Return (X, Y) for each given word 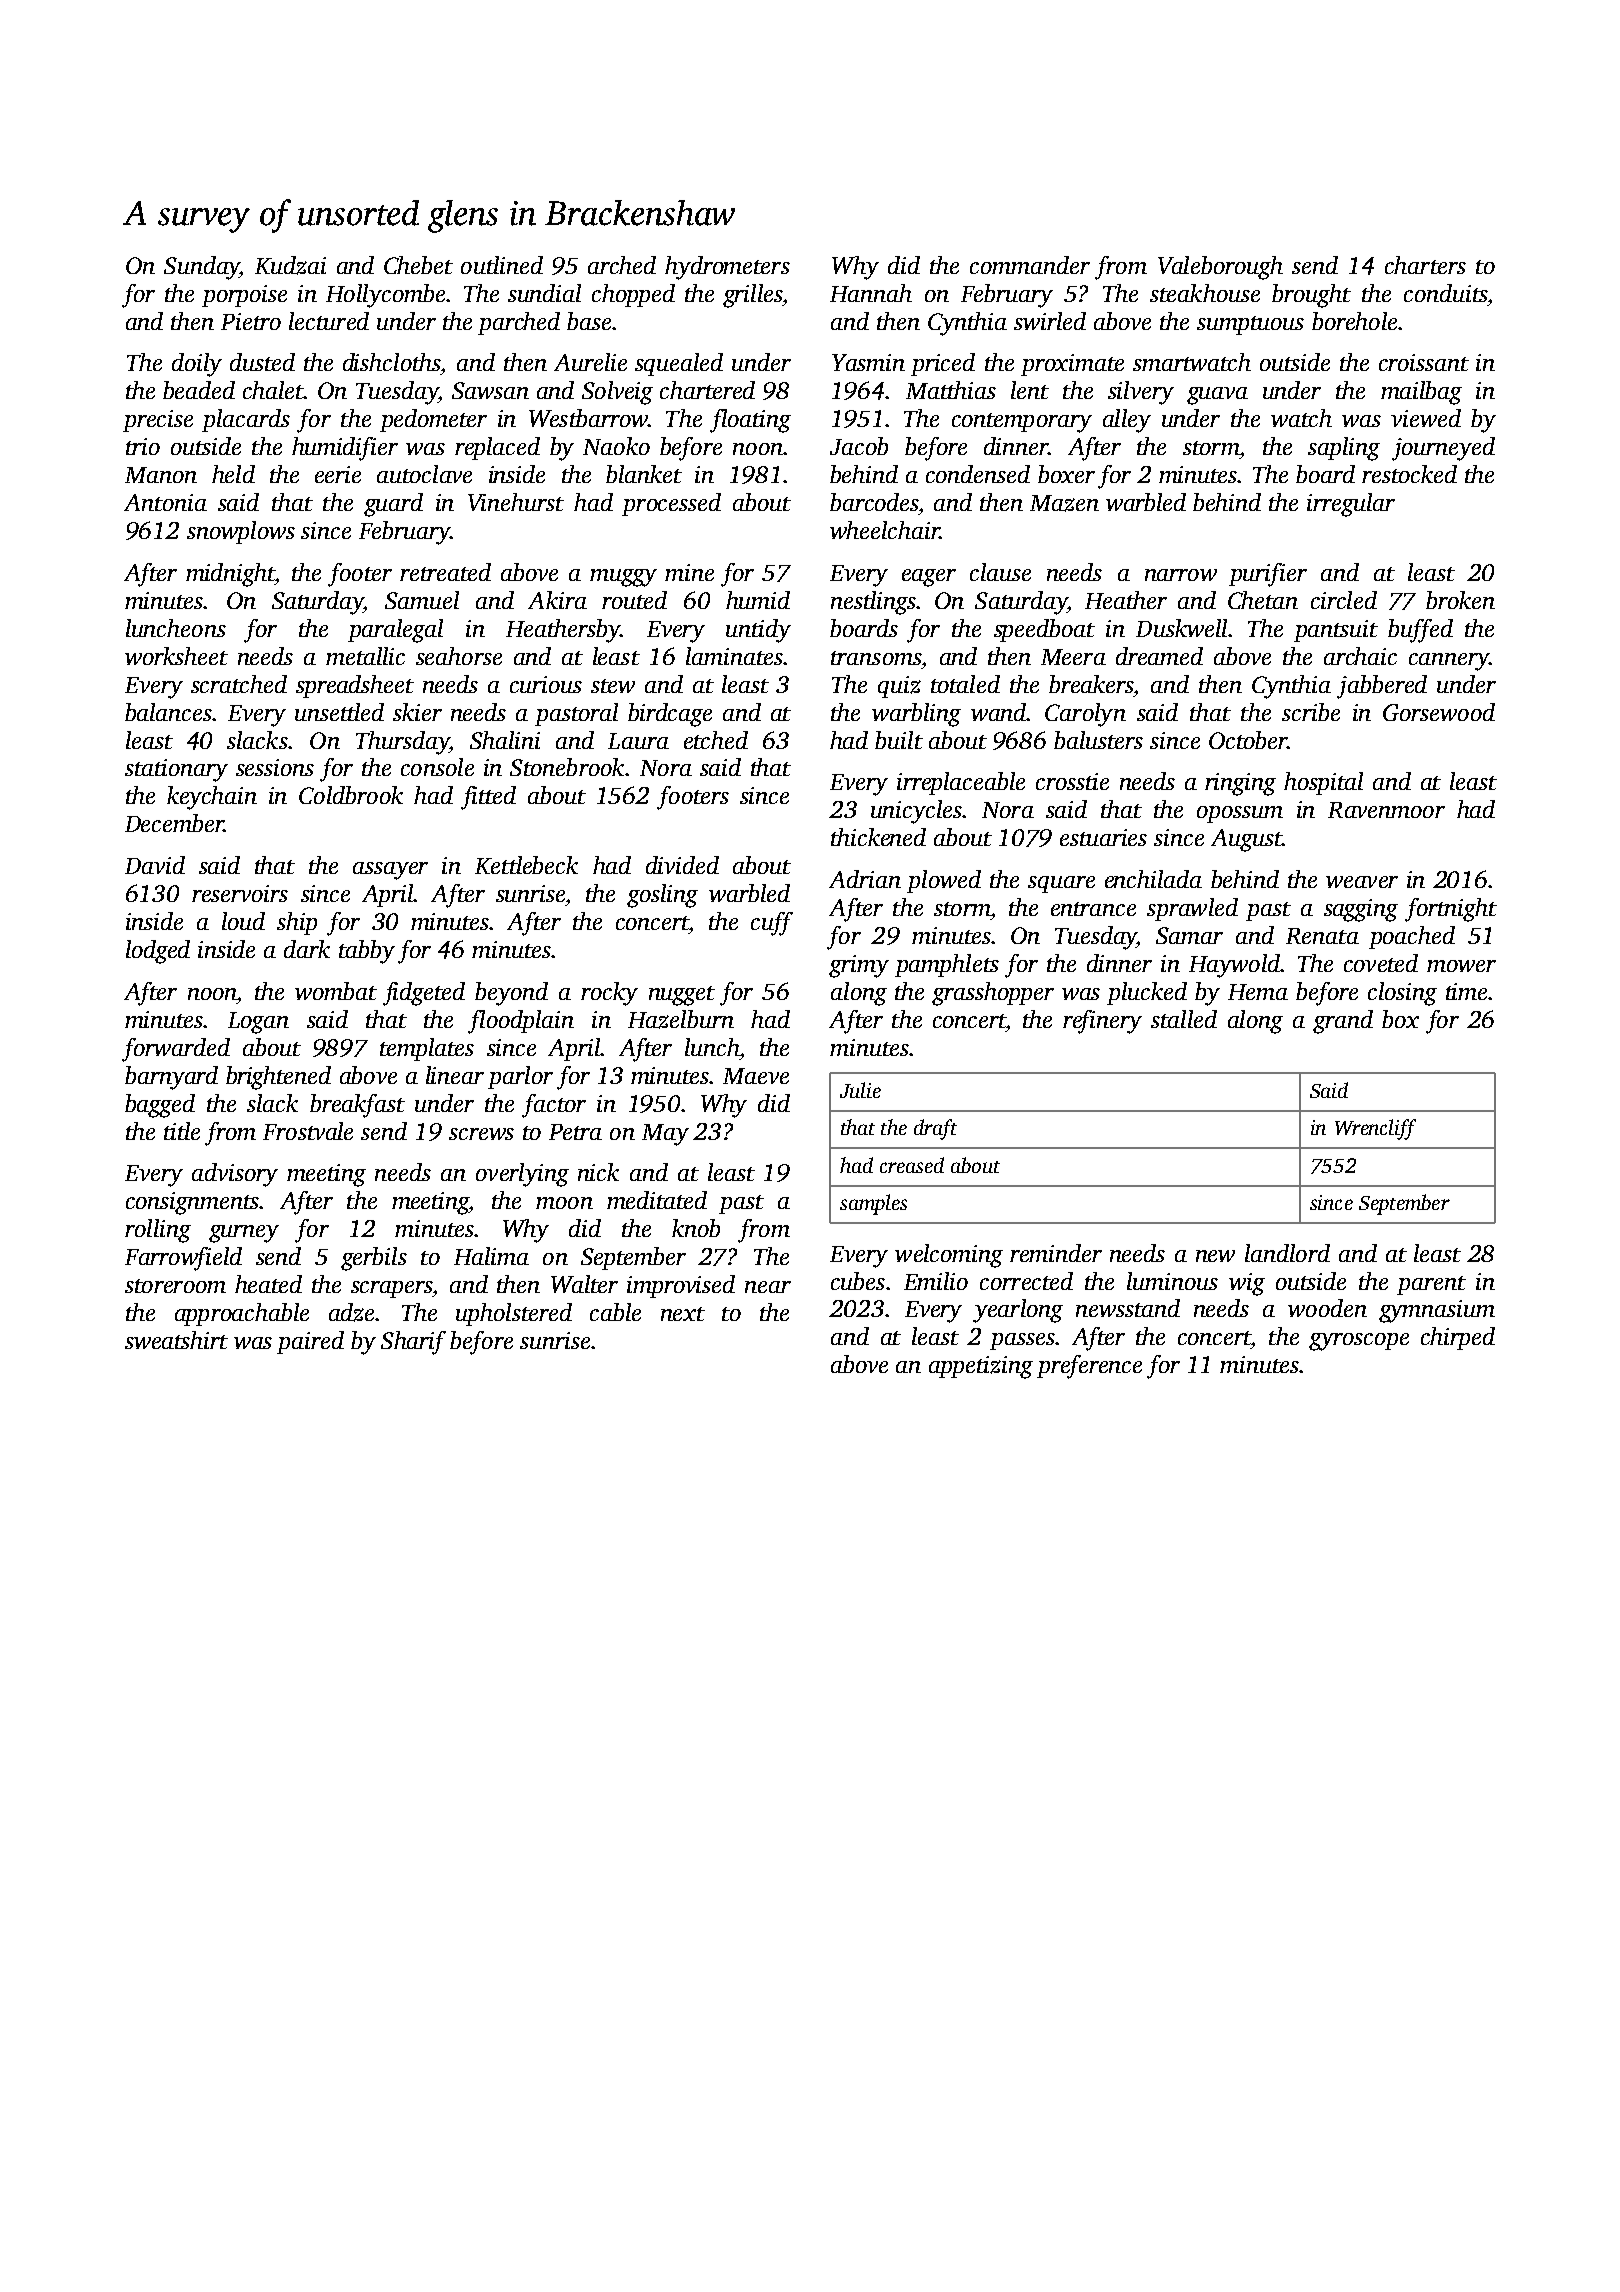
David (155, 865)
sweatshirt (176, 1340)
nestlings (873, 603)
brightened (278, 1078)
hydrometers (727, 268)
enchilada (1153, 879)
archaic (1360, 656)
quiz (899, 687)
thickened (878, 837)
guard (393, 505)
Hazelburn (681, 1019)
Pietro (251, 321)
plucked (1147, 993)
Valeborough (1220, 268)
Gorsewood (1439, 712)
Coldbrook (351, 795)
